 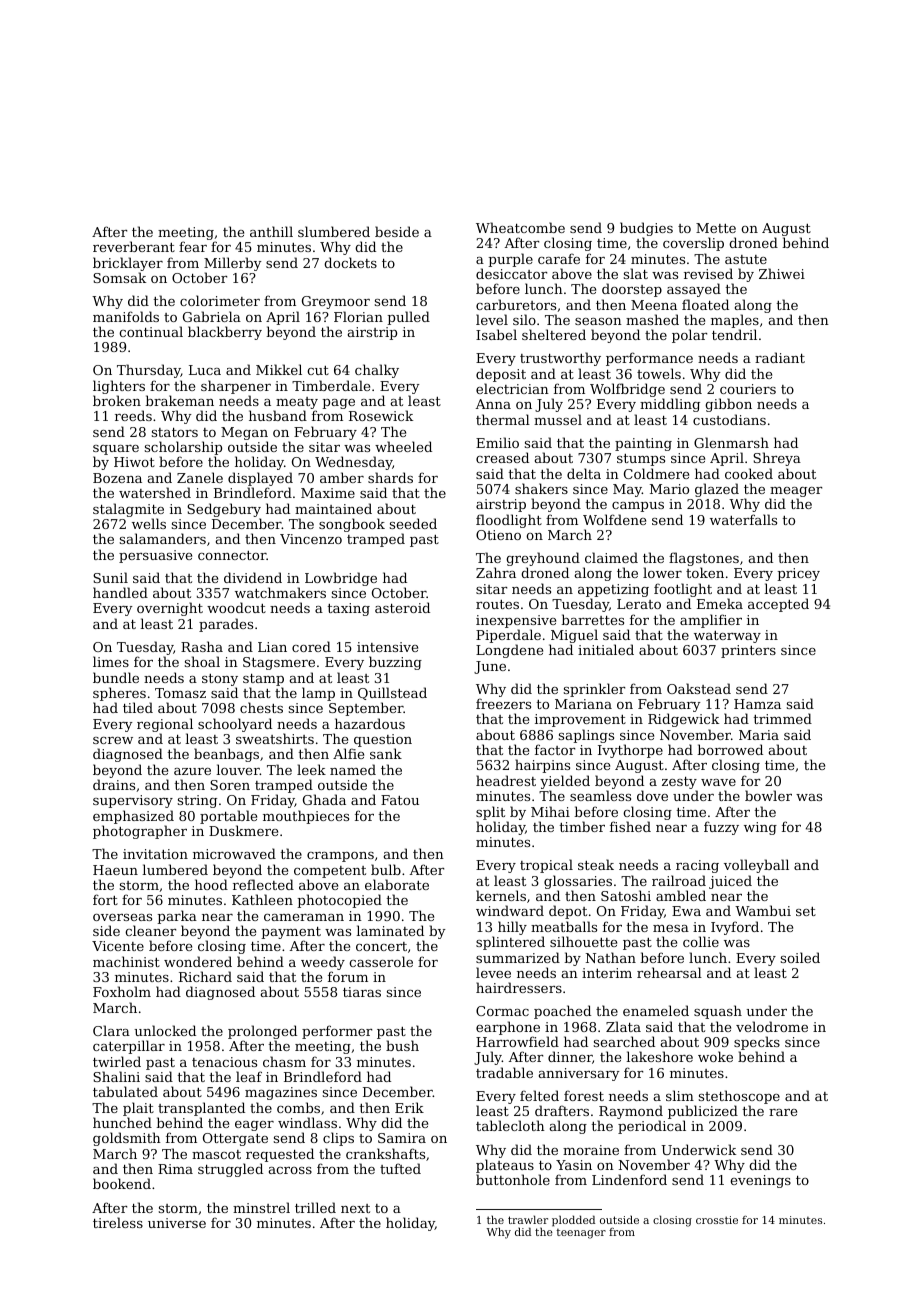 What do you see at coordinates (581, 1234) in the image?
I see `teenager` at bounding box center [581, 1234].
